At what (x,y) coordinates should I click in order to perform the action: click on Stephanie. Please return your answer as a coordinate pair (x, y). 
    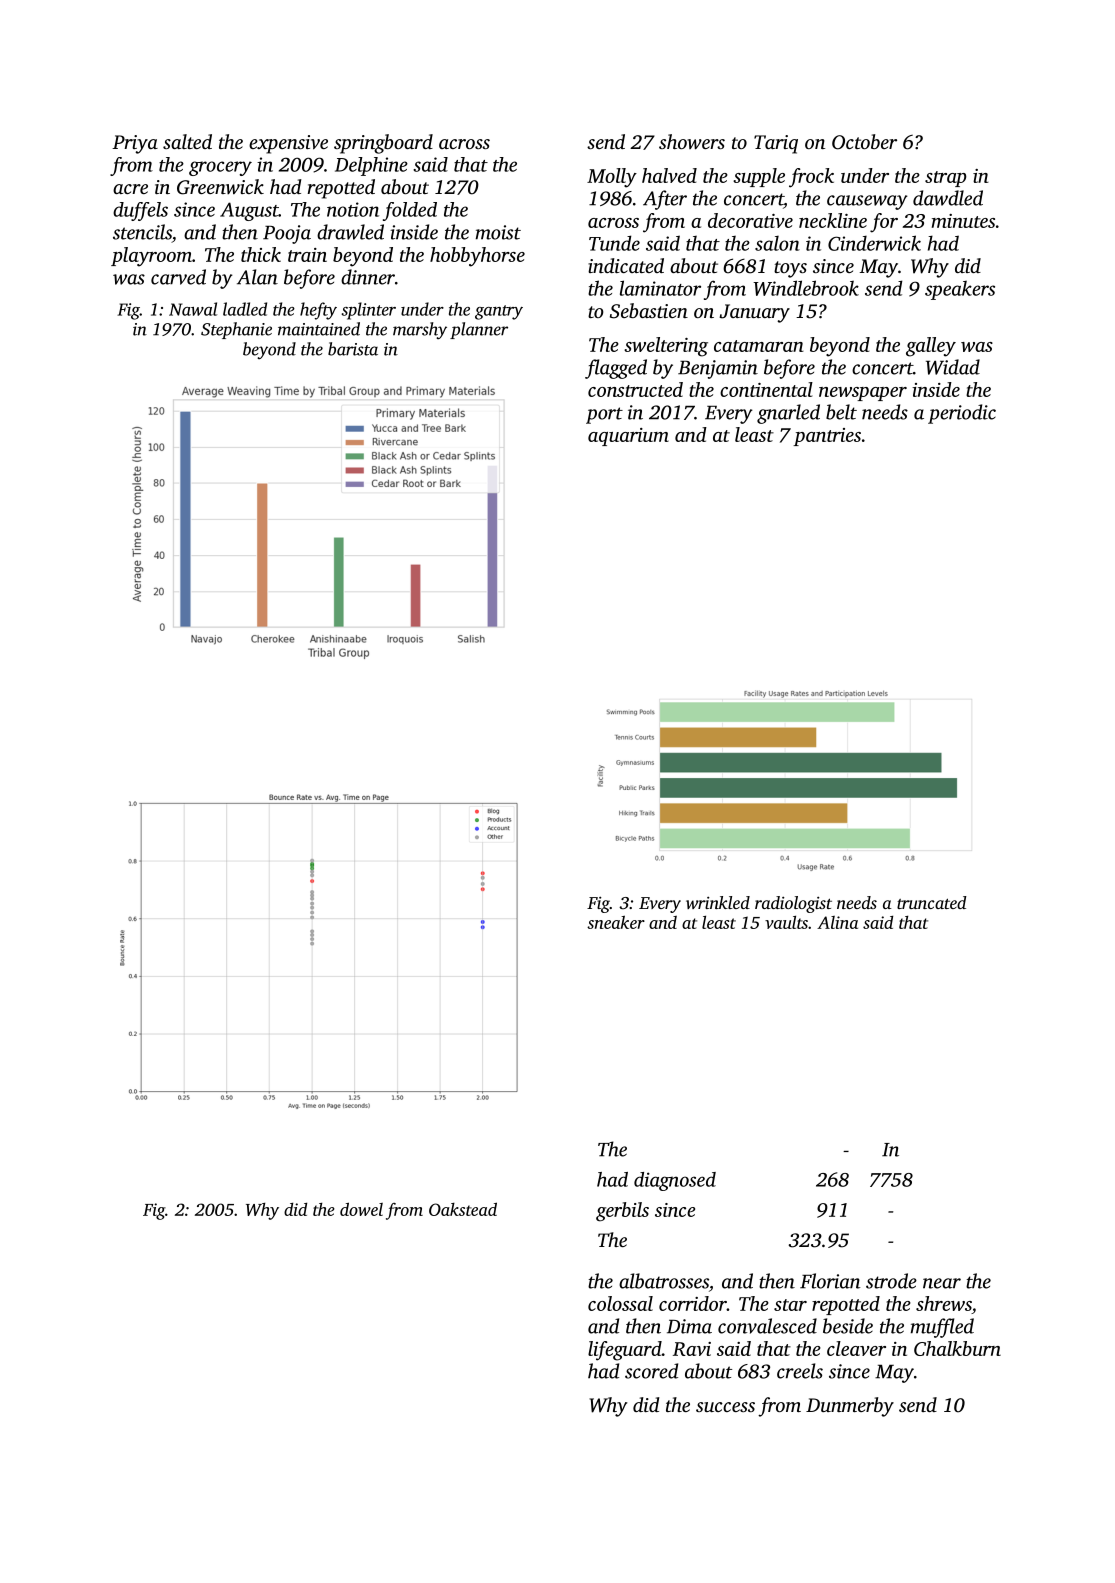
    Looking at the image, I should click on (236, 330).
